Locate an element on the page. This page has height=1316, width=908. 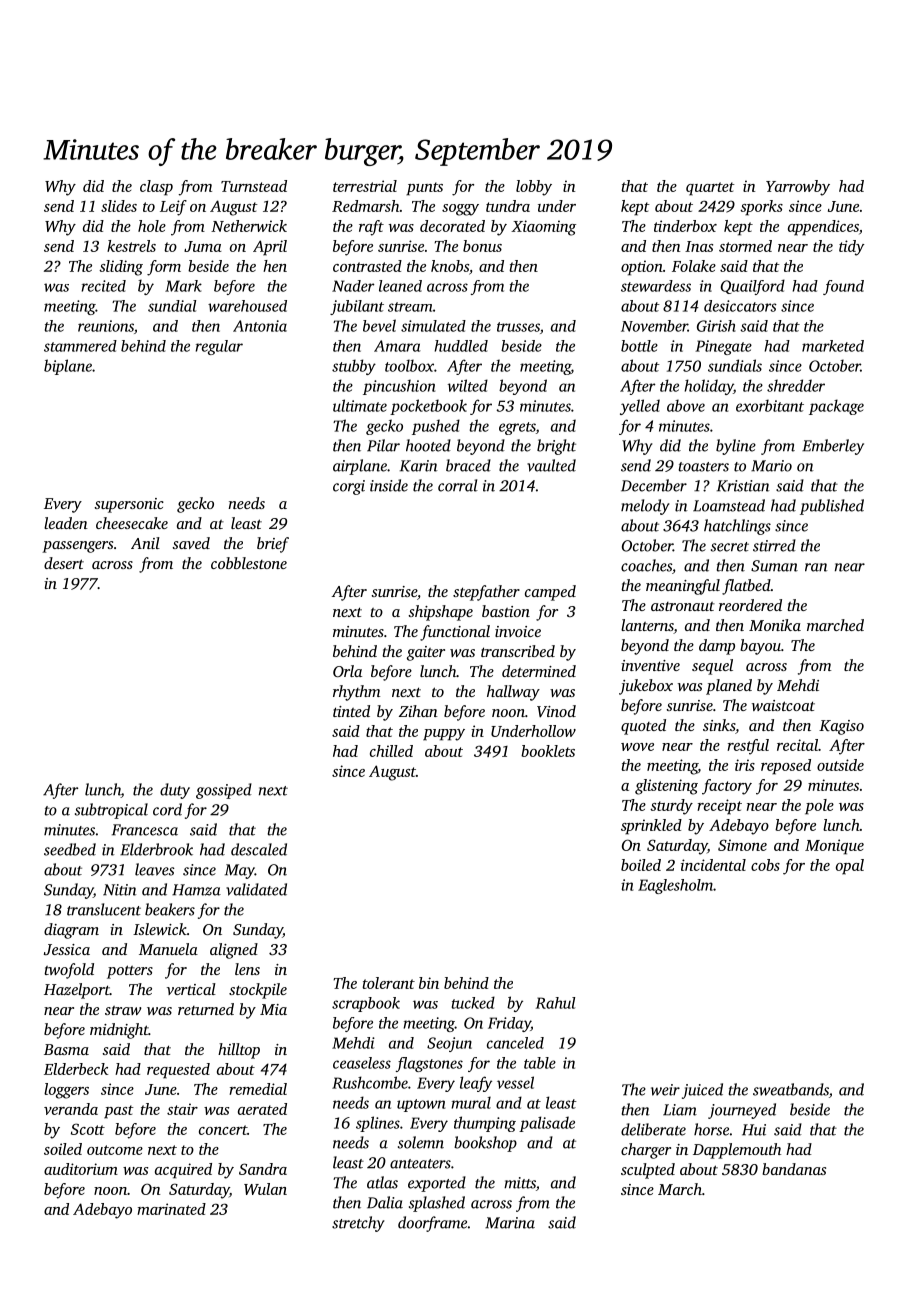
descaled is located at coordinates (259, 849).
